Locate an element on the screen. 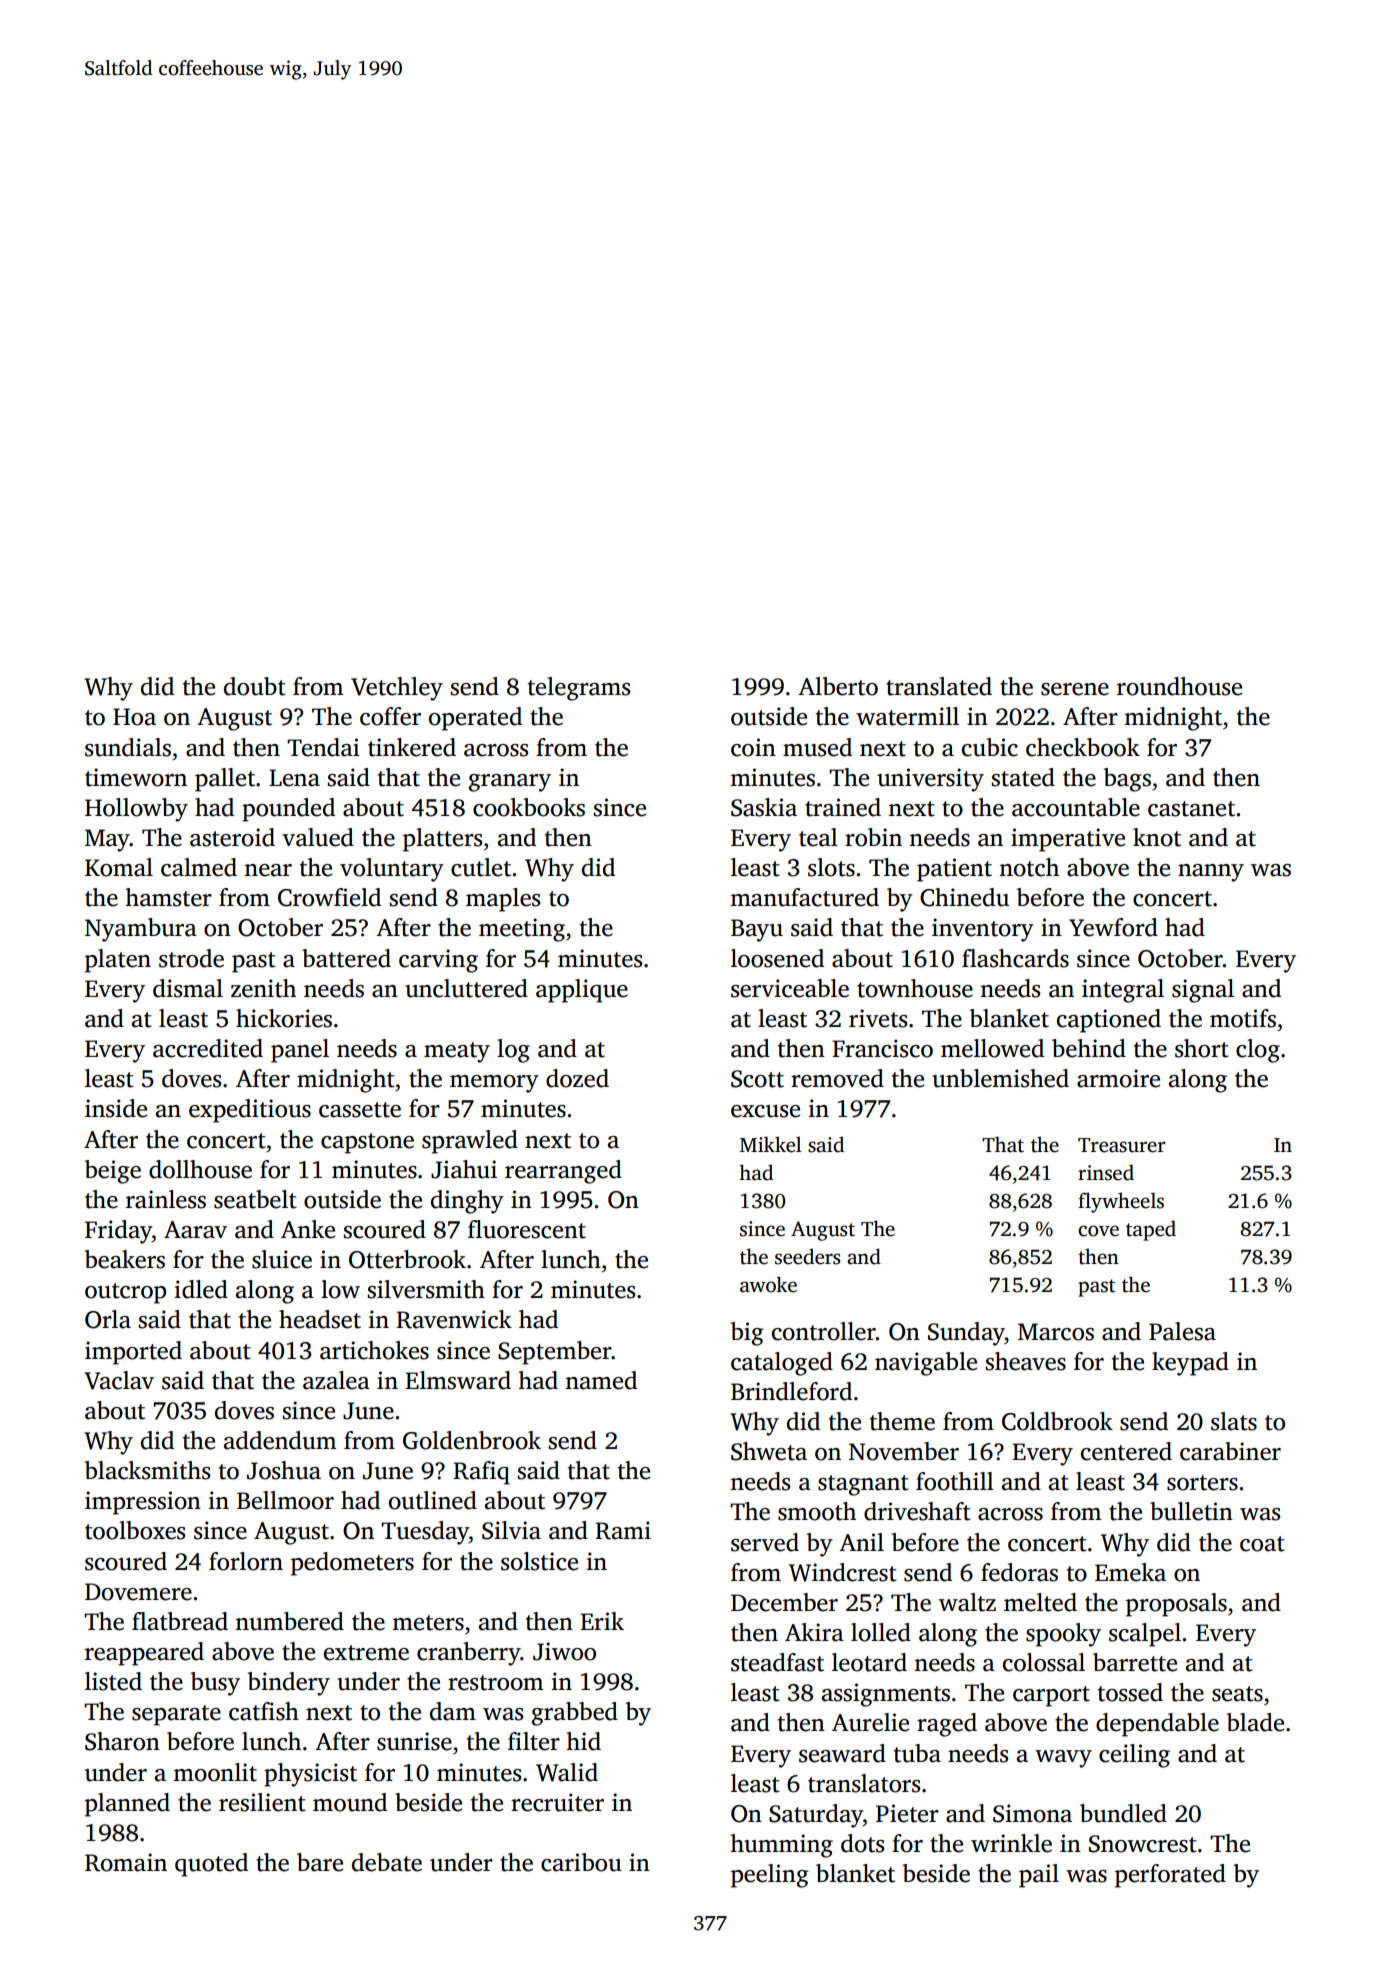 This screenshot has width=1386, height=1969. Emeka is located at coordinates (1130, 1572).
